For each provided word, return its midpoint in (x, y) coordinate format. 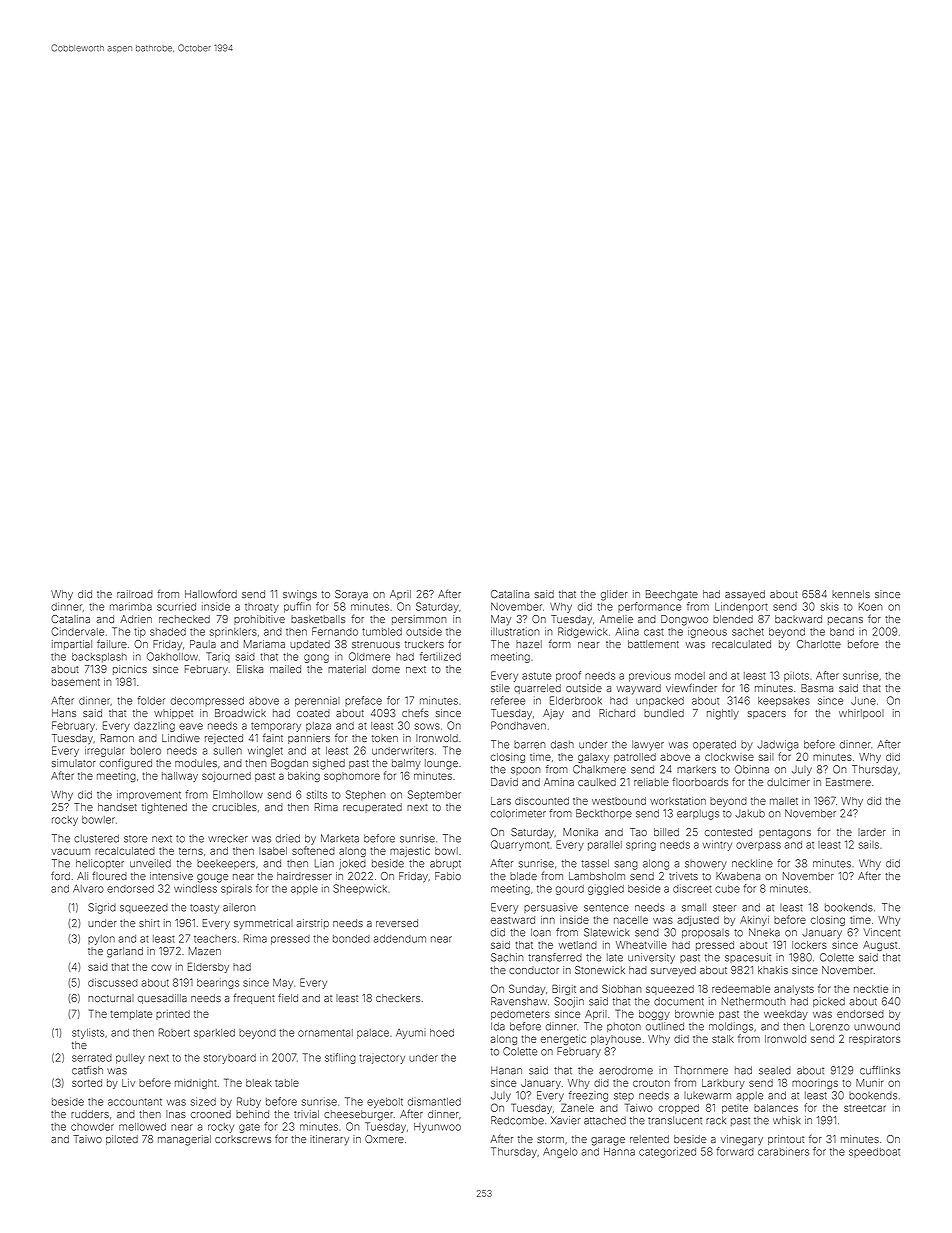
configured (126, 764)
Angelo (560, 1152)
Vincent (882, 932)
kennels (851, 594)
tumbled (382, 632)
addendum (400, 939)
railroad (135, 594)
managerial (184, 1140)
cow (161, 967)
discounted (542, 801)
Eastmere (848, 782)
